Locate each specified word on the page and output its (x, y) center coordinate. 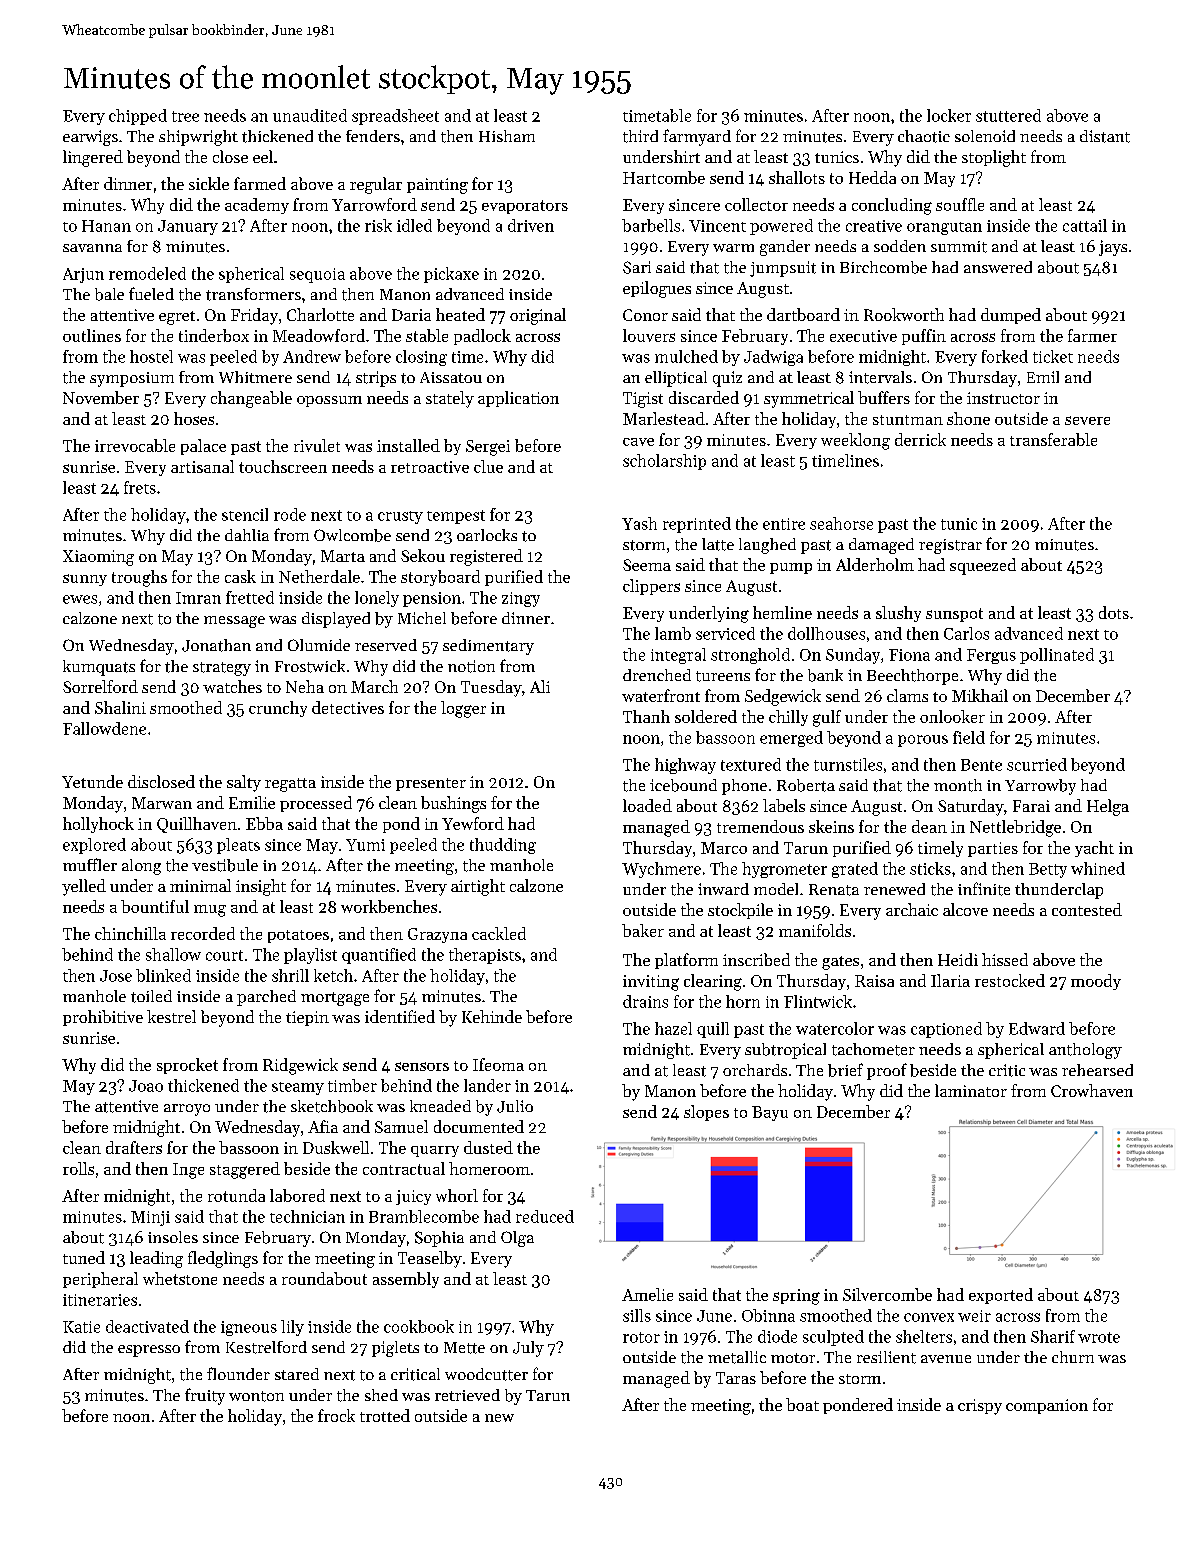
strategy (222, 669)
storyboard (440, 578)
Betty (1048, 870)
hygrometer (784, 870)
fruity (205, 1396)
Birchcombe (883, 267)
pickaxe (451, 275)
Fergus (991, 656)
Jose (116, 976)
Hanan (106, 226)
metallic (737, 1357)
